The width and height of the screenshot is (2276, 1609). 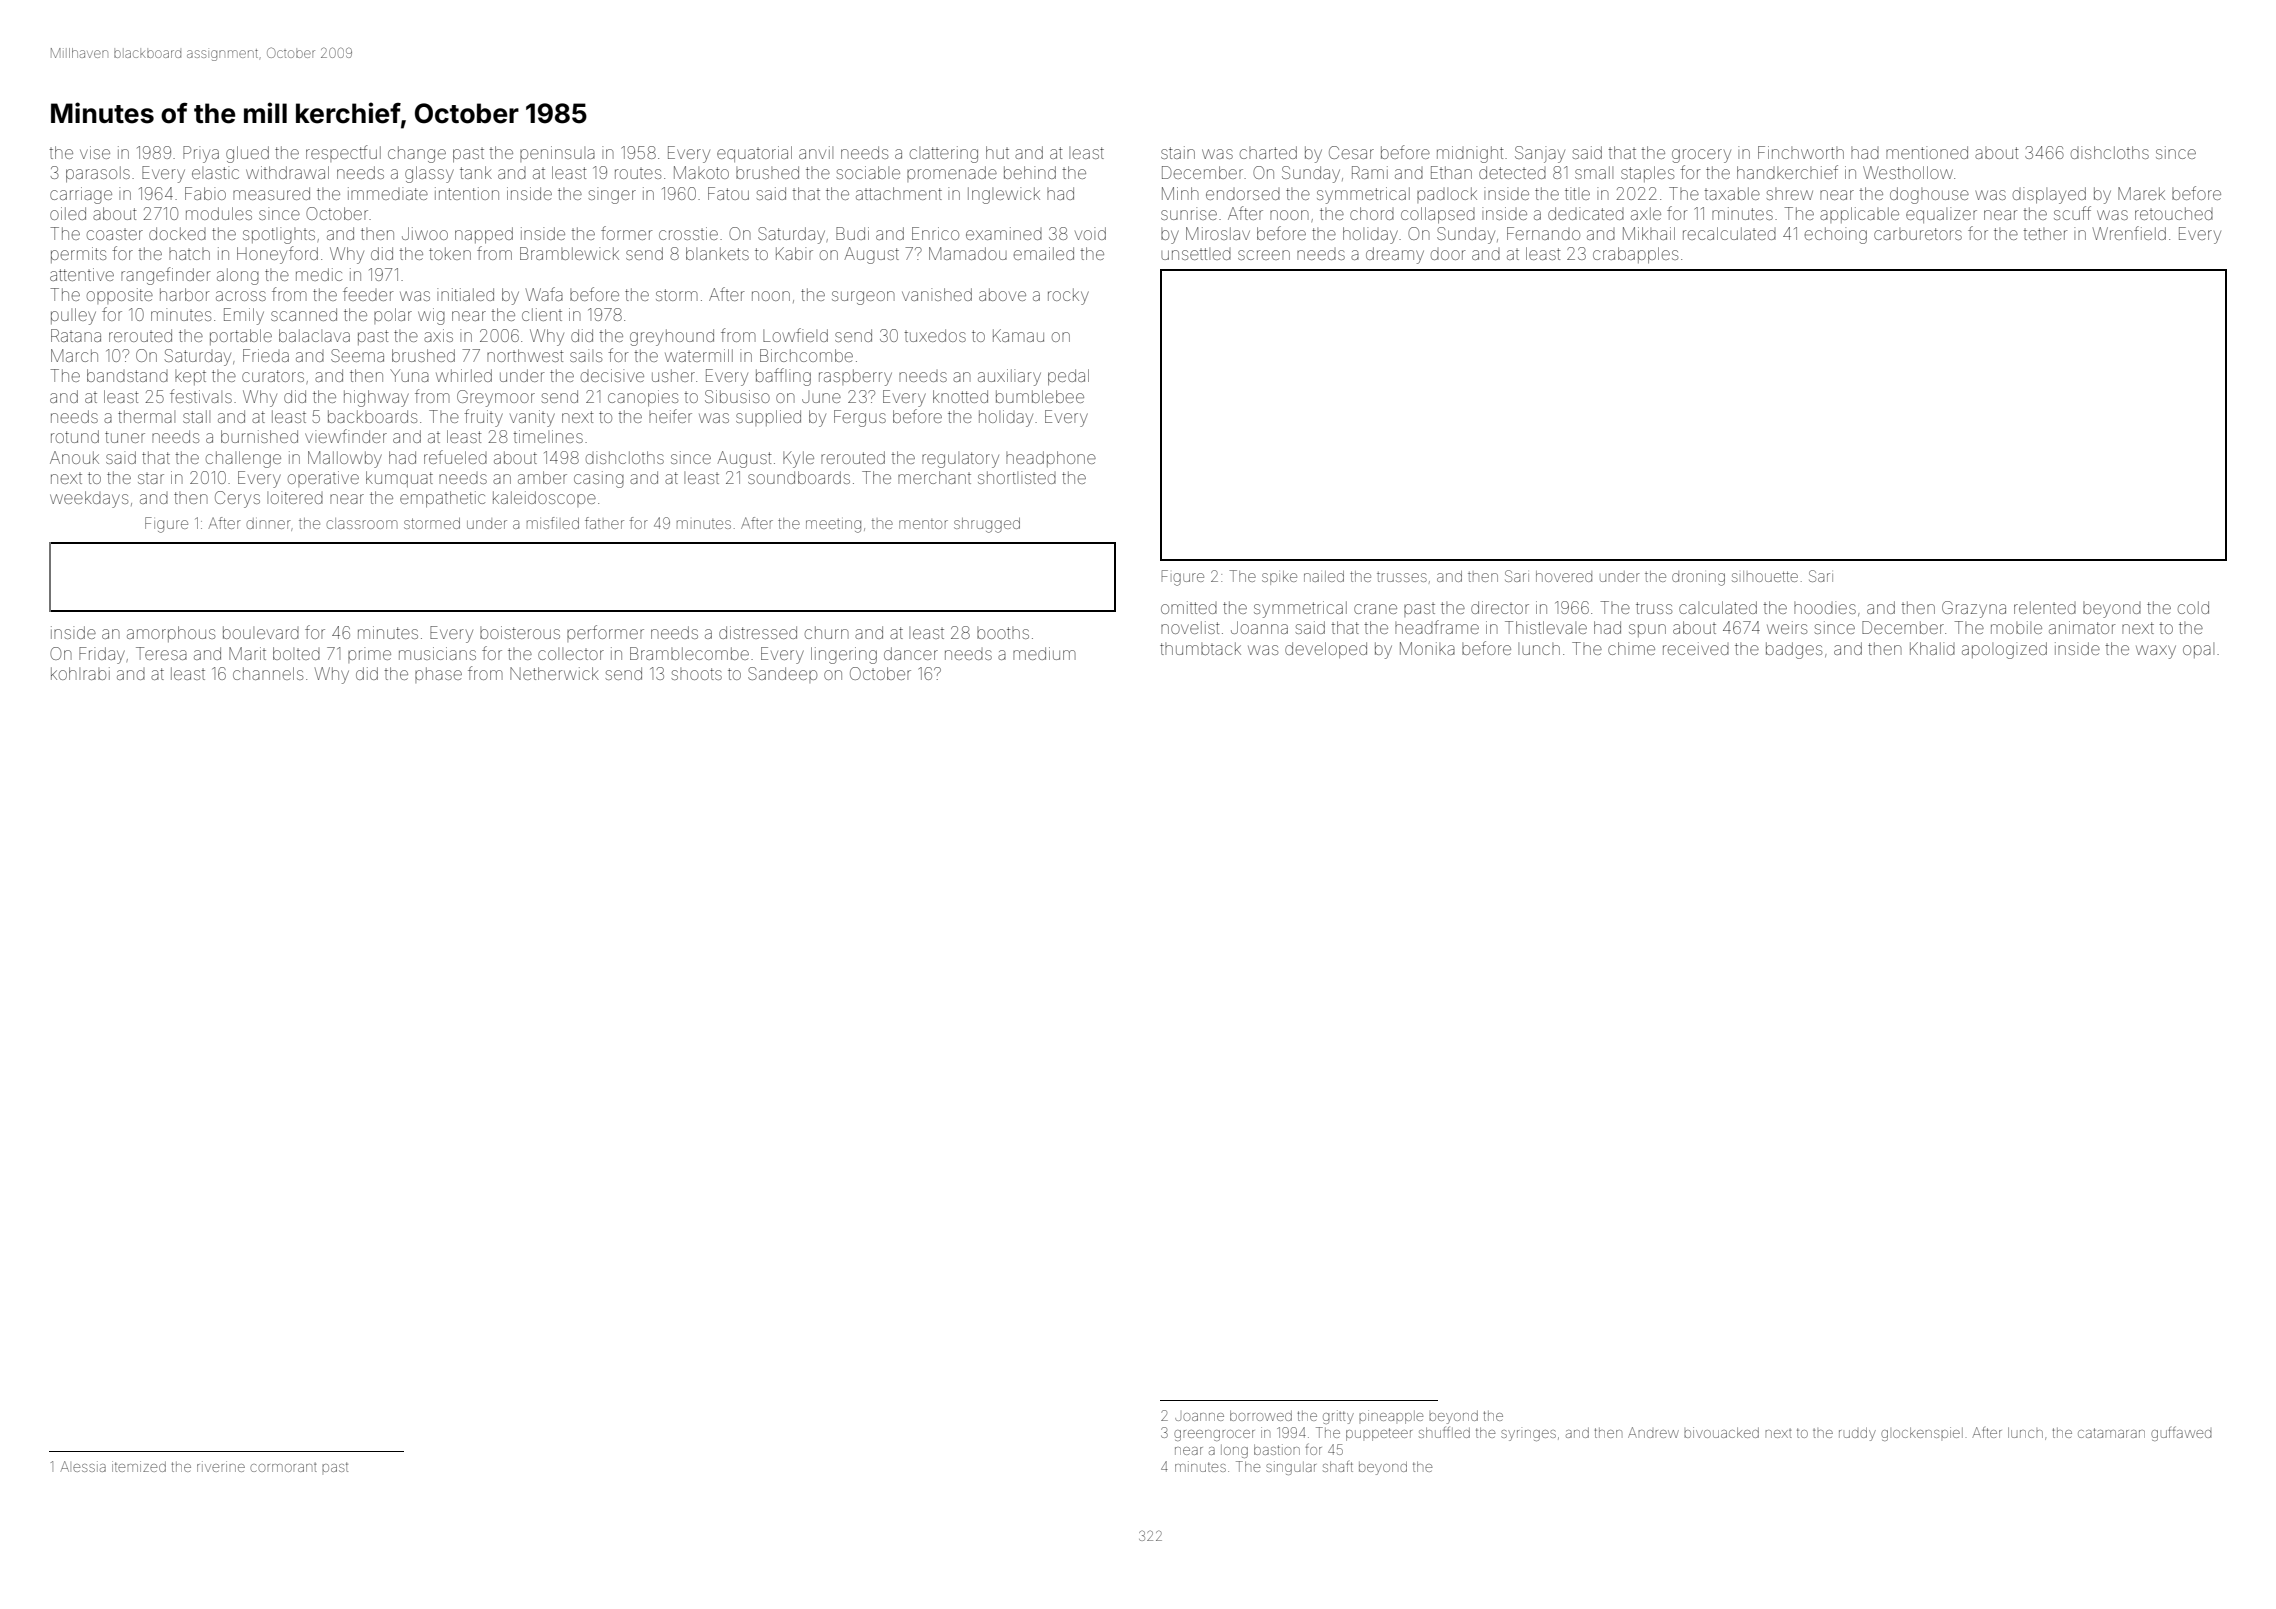 I want to click on anvil, so click(x=816, y=152).
